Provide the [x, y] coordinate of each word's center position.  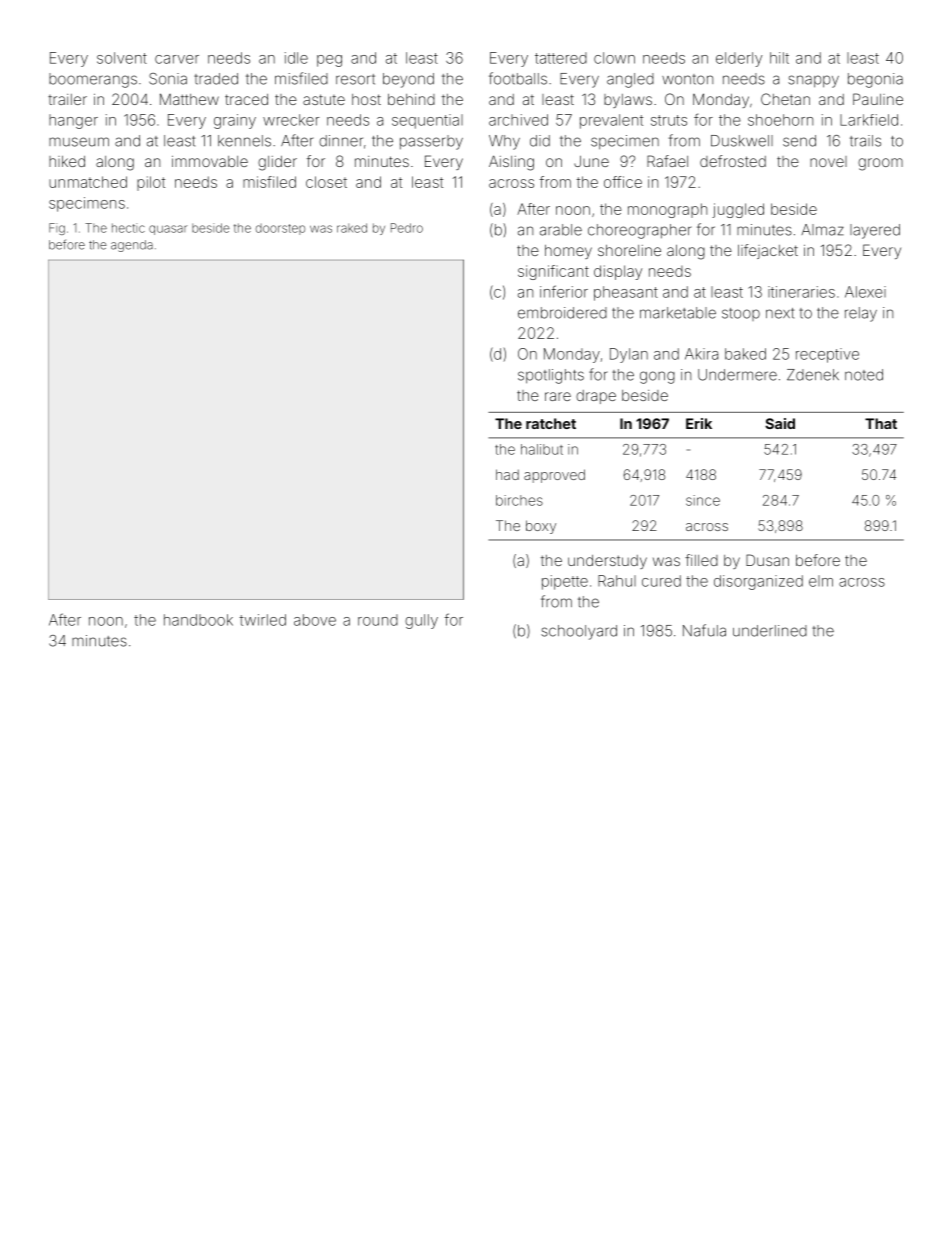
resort [355, 79]
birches [519, 500]
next [780, 313]
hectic [128, 228]
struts [669, 120]
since [703, 500]
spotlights [551, 376]
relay [861, 314]
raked [352, 228]
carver [177, 59]
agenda [132, 246]
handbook [198, 620]
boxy [541, 527]
